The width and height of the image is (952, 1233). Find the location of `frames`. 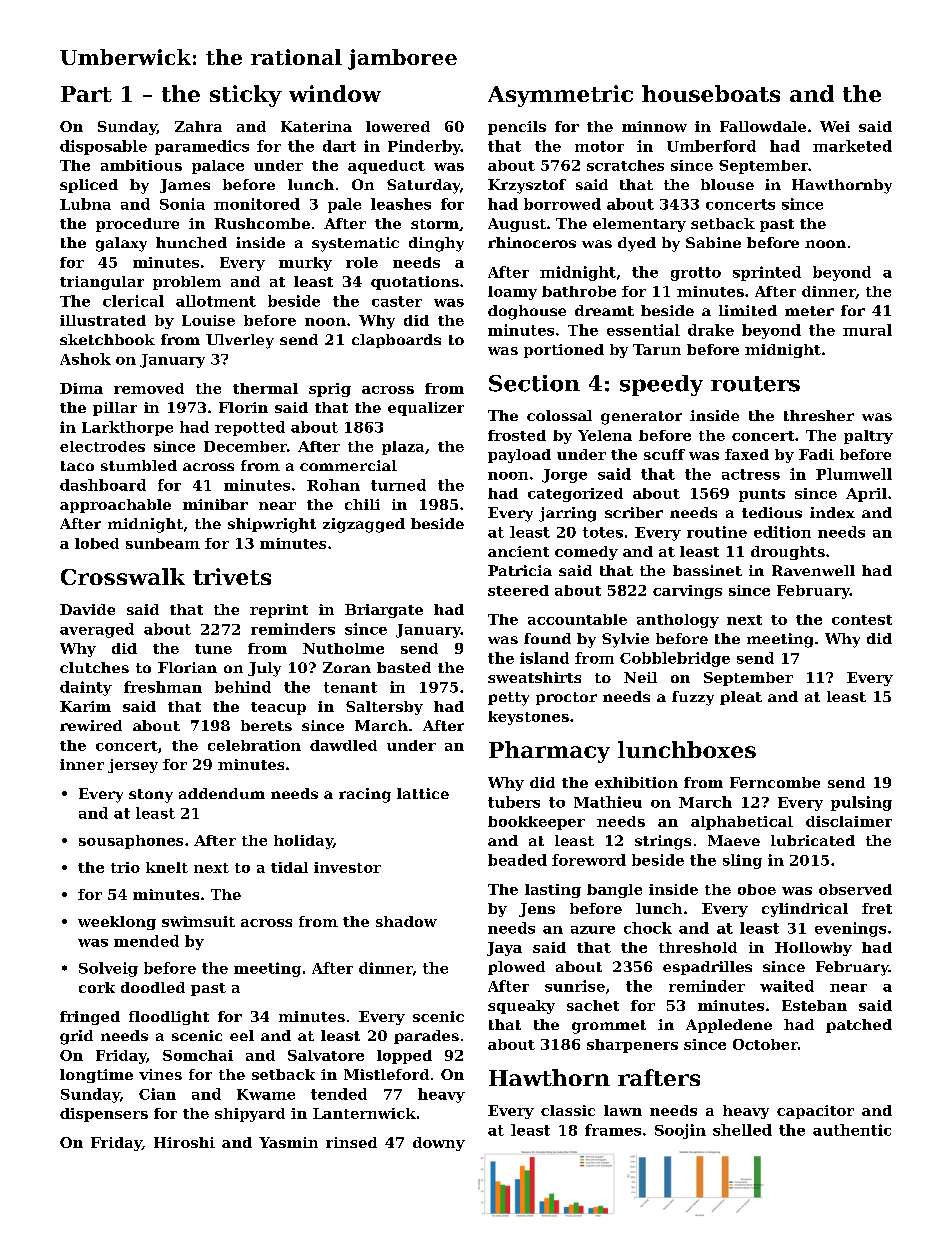

frames is located at coordinates (613, 1130).
